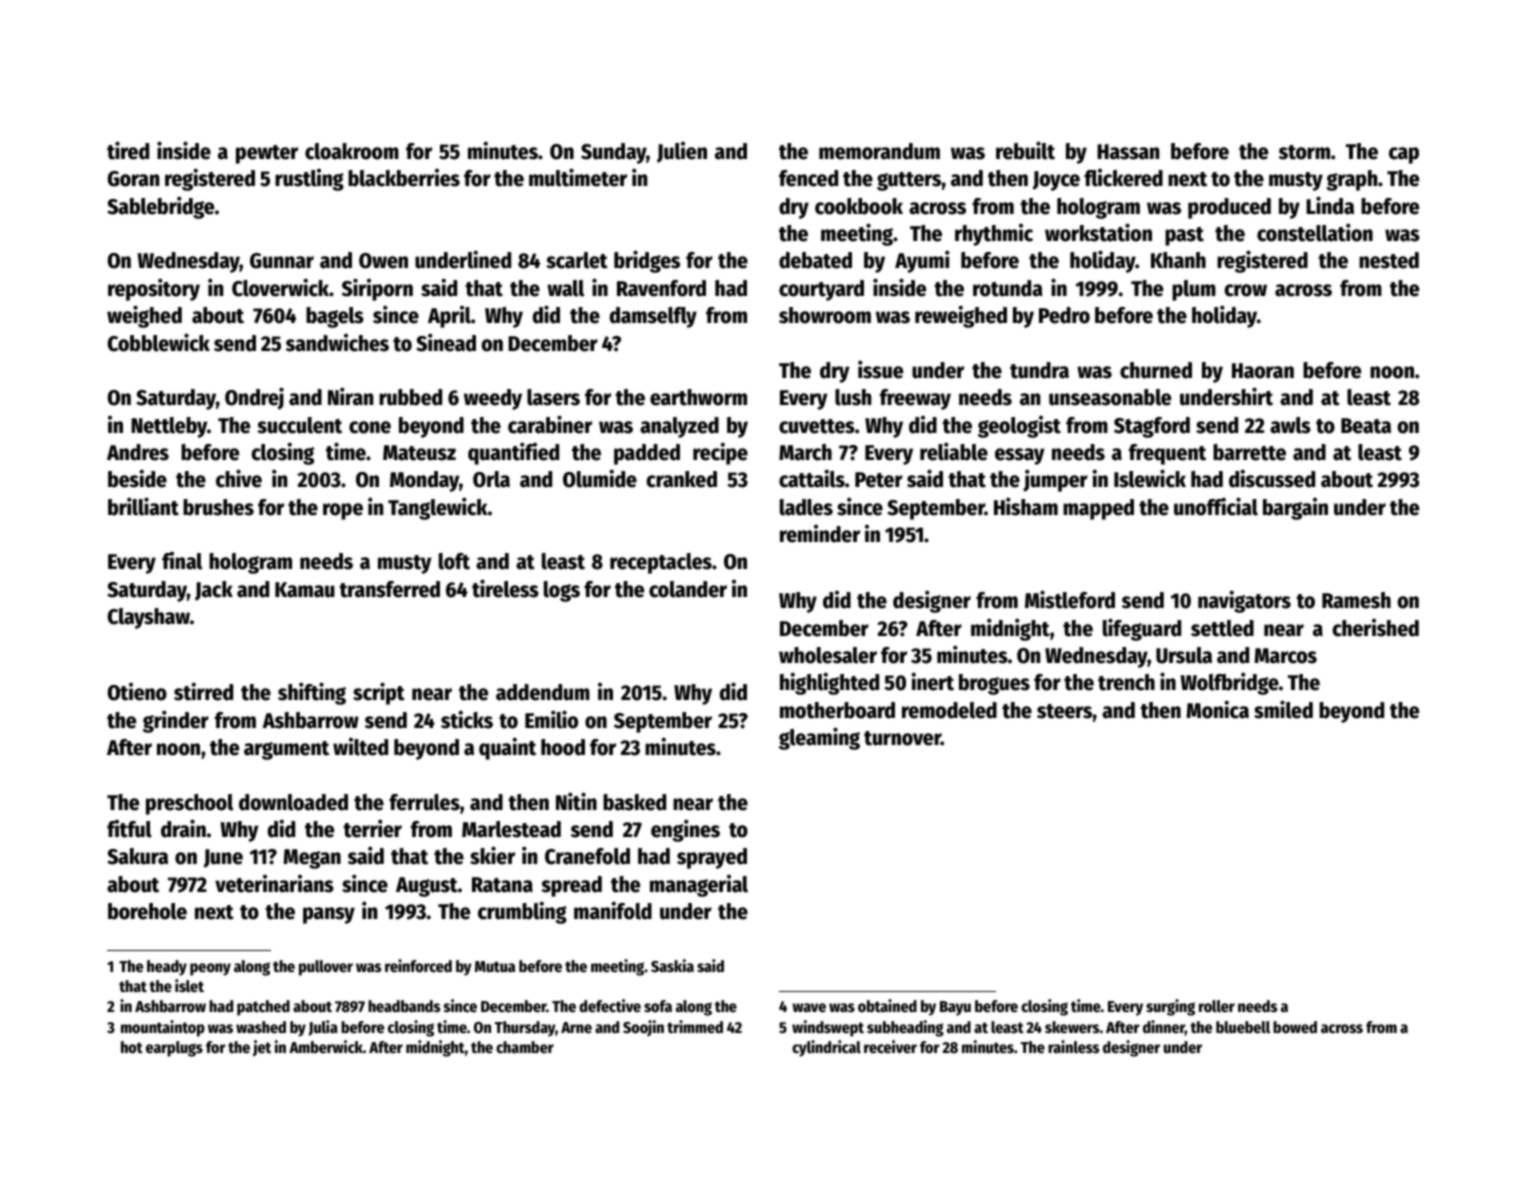 The width and height of the image is (1527, 1180). What do you see at coordinates (404, 1006) in the image?
I see `headbands` at bounding box center [404, 1006].
